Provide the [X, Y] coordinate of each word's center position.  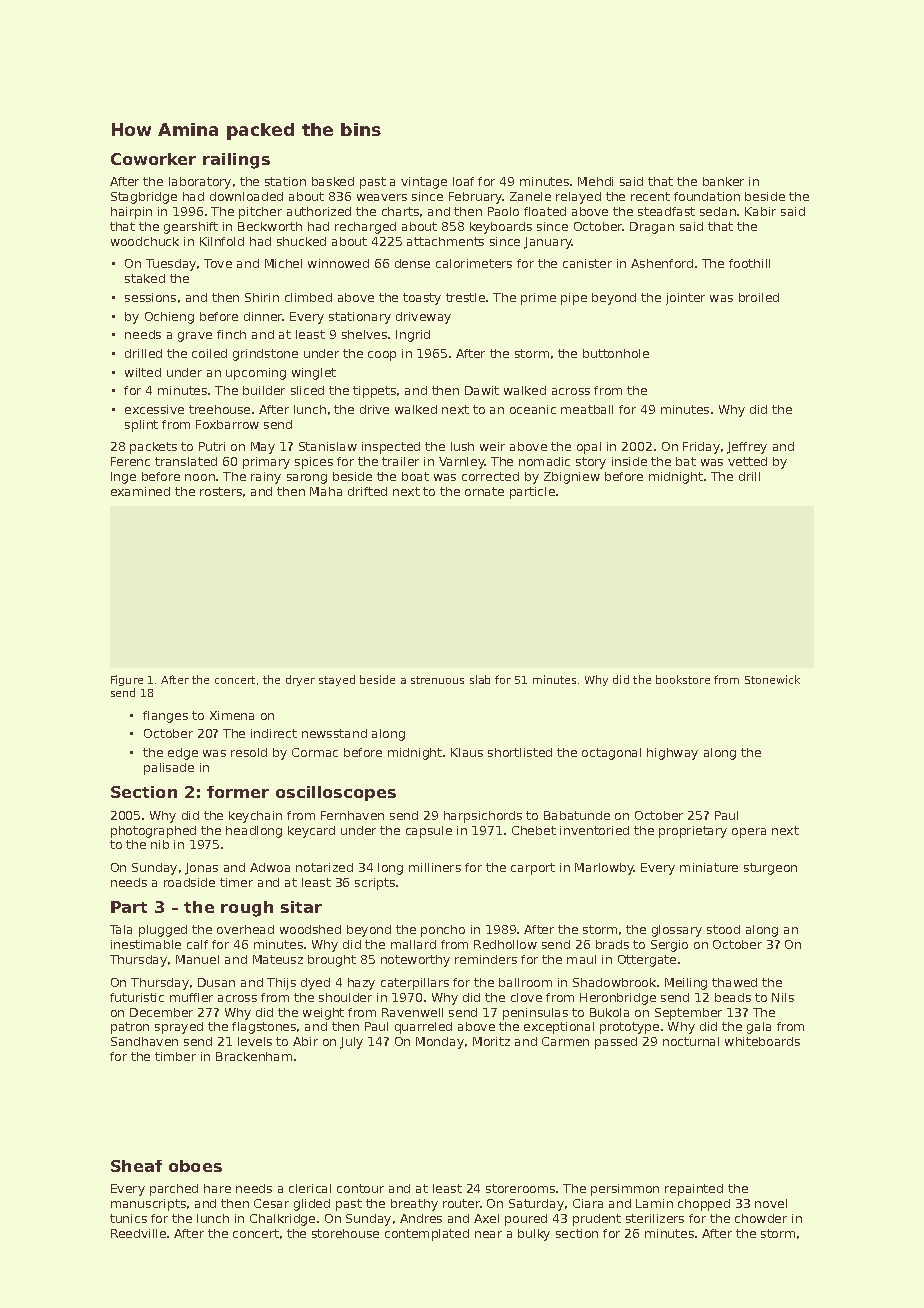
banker [723, 181]
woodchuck [145, 241]
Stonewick [772, 679]
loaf [463, 181]
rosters [221, 491]
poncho [443, 931]
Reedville [138, 1233]
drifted [367, 491]
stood [723, 929]
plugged [163, 931]
